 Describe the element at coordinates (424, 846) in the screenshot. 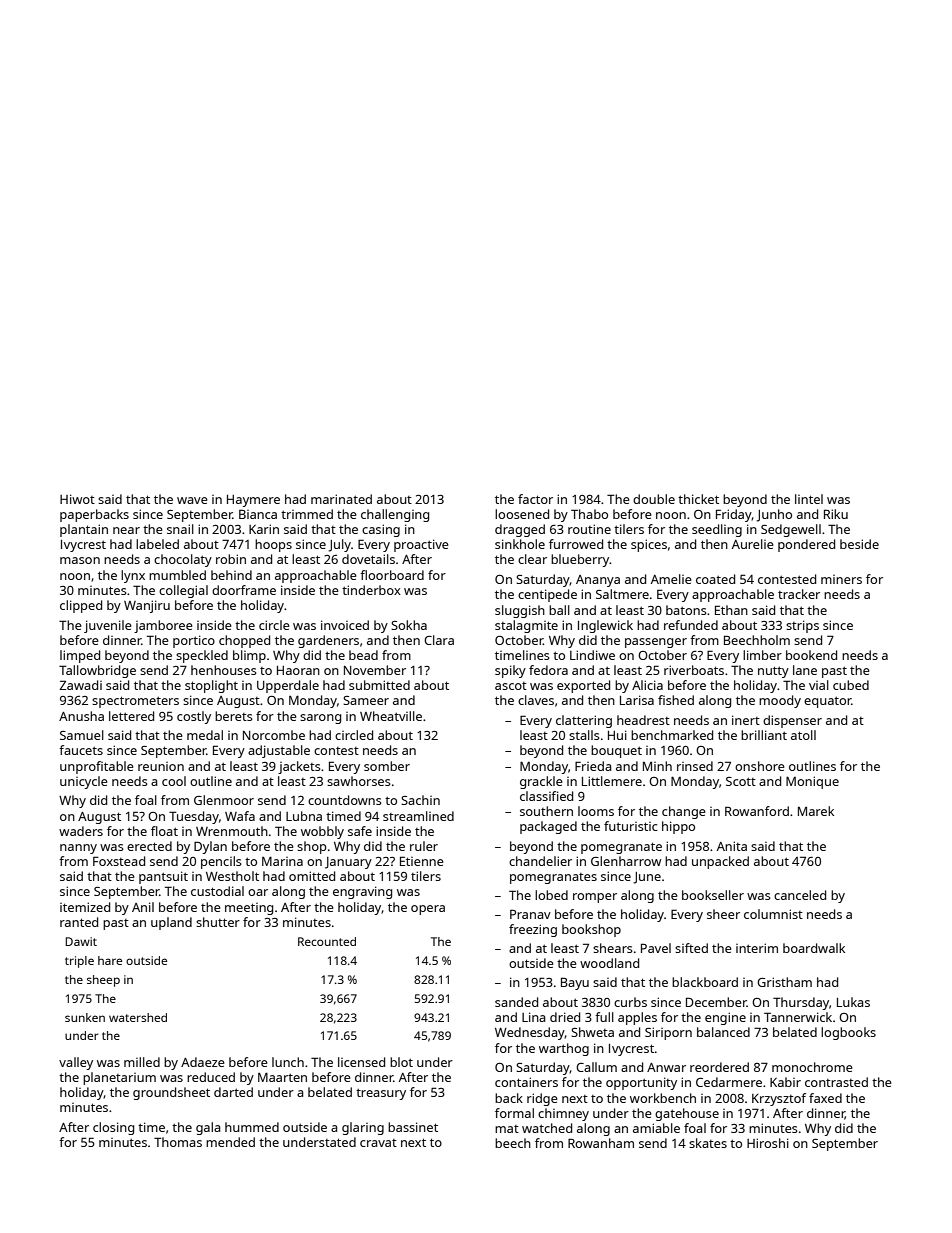

I see `ruler` at that location.
